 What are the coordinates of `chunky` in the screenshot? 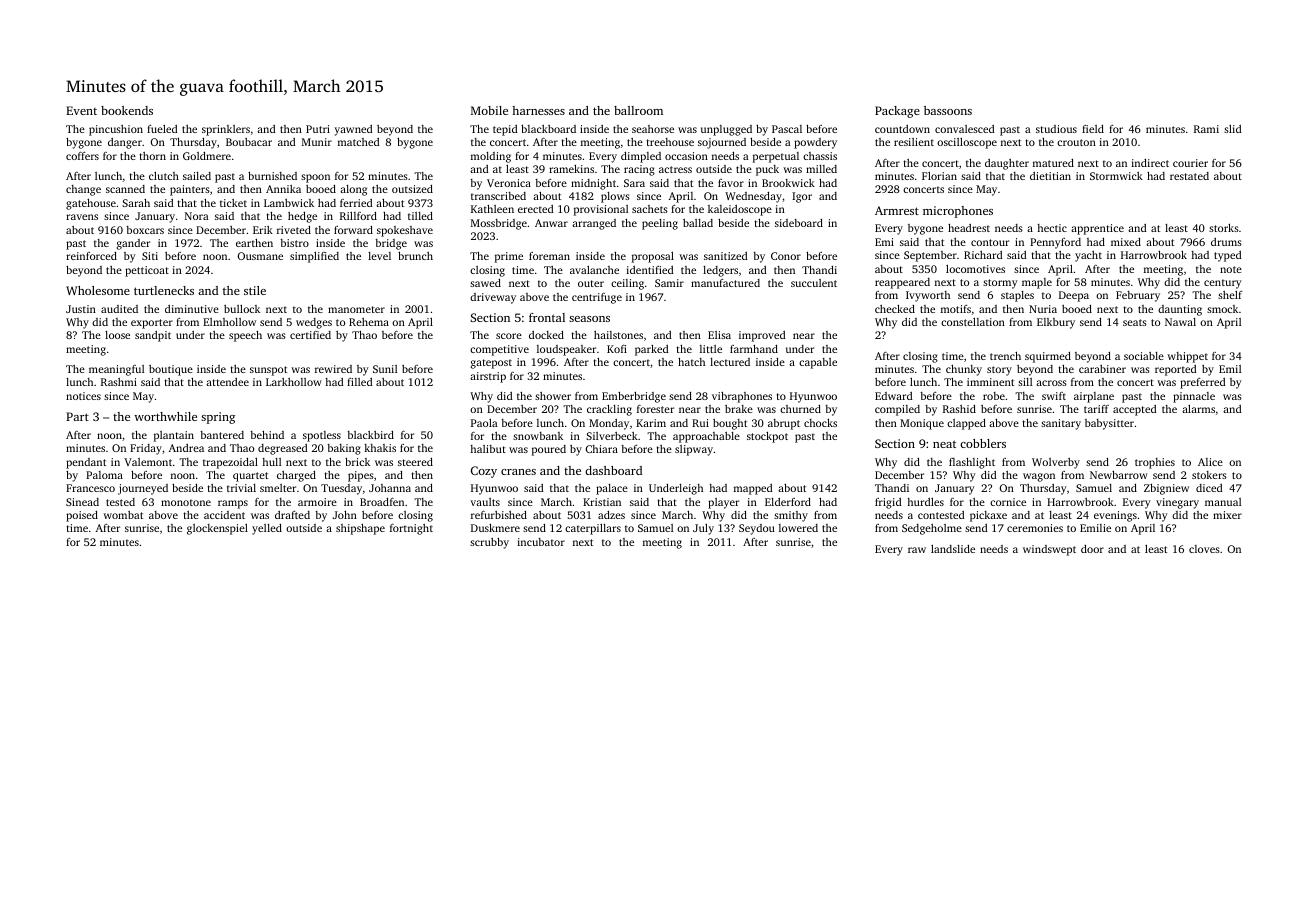 It's located at (964, 370).
